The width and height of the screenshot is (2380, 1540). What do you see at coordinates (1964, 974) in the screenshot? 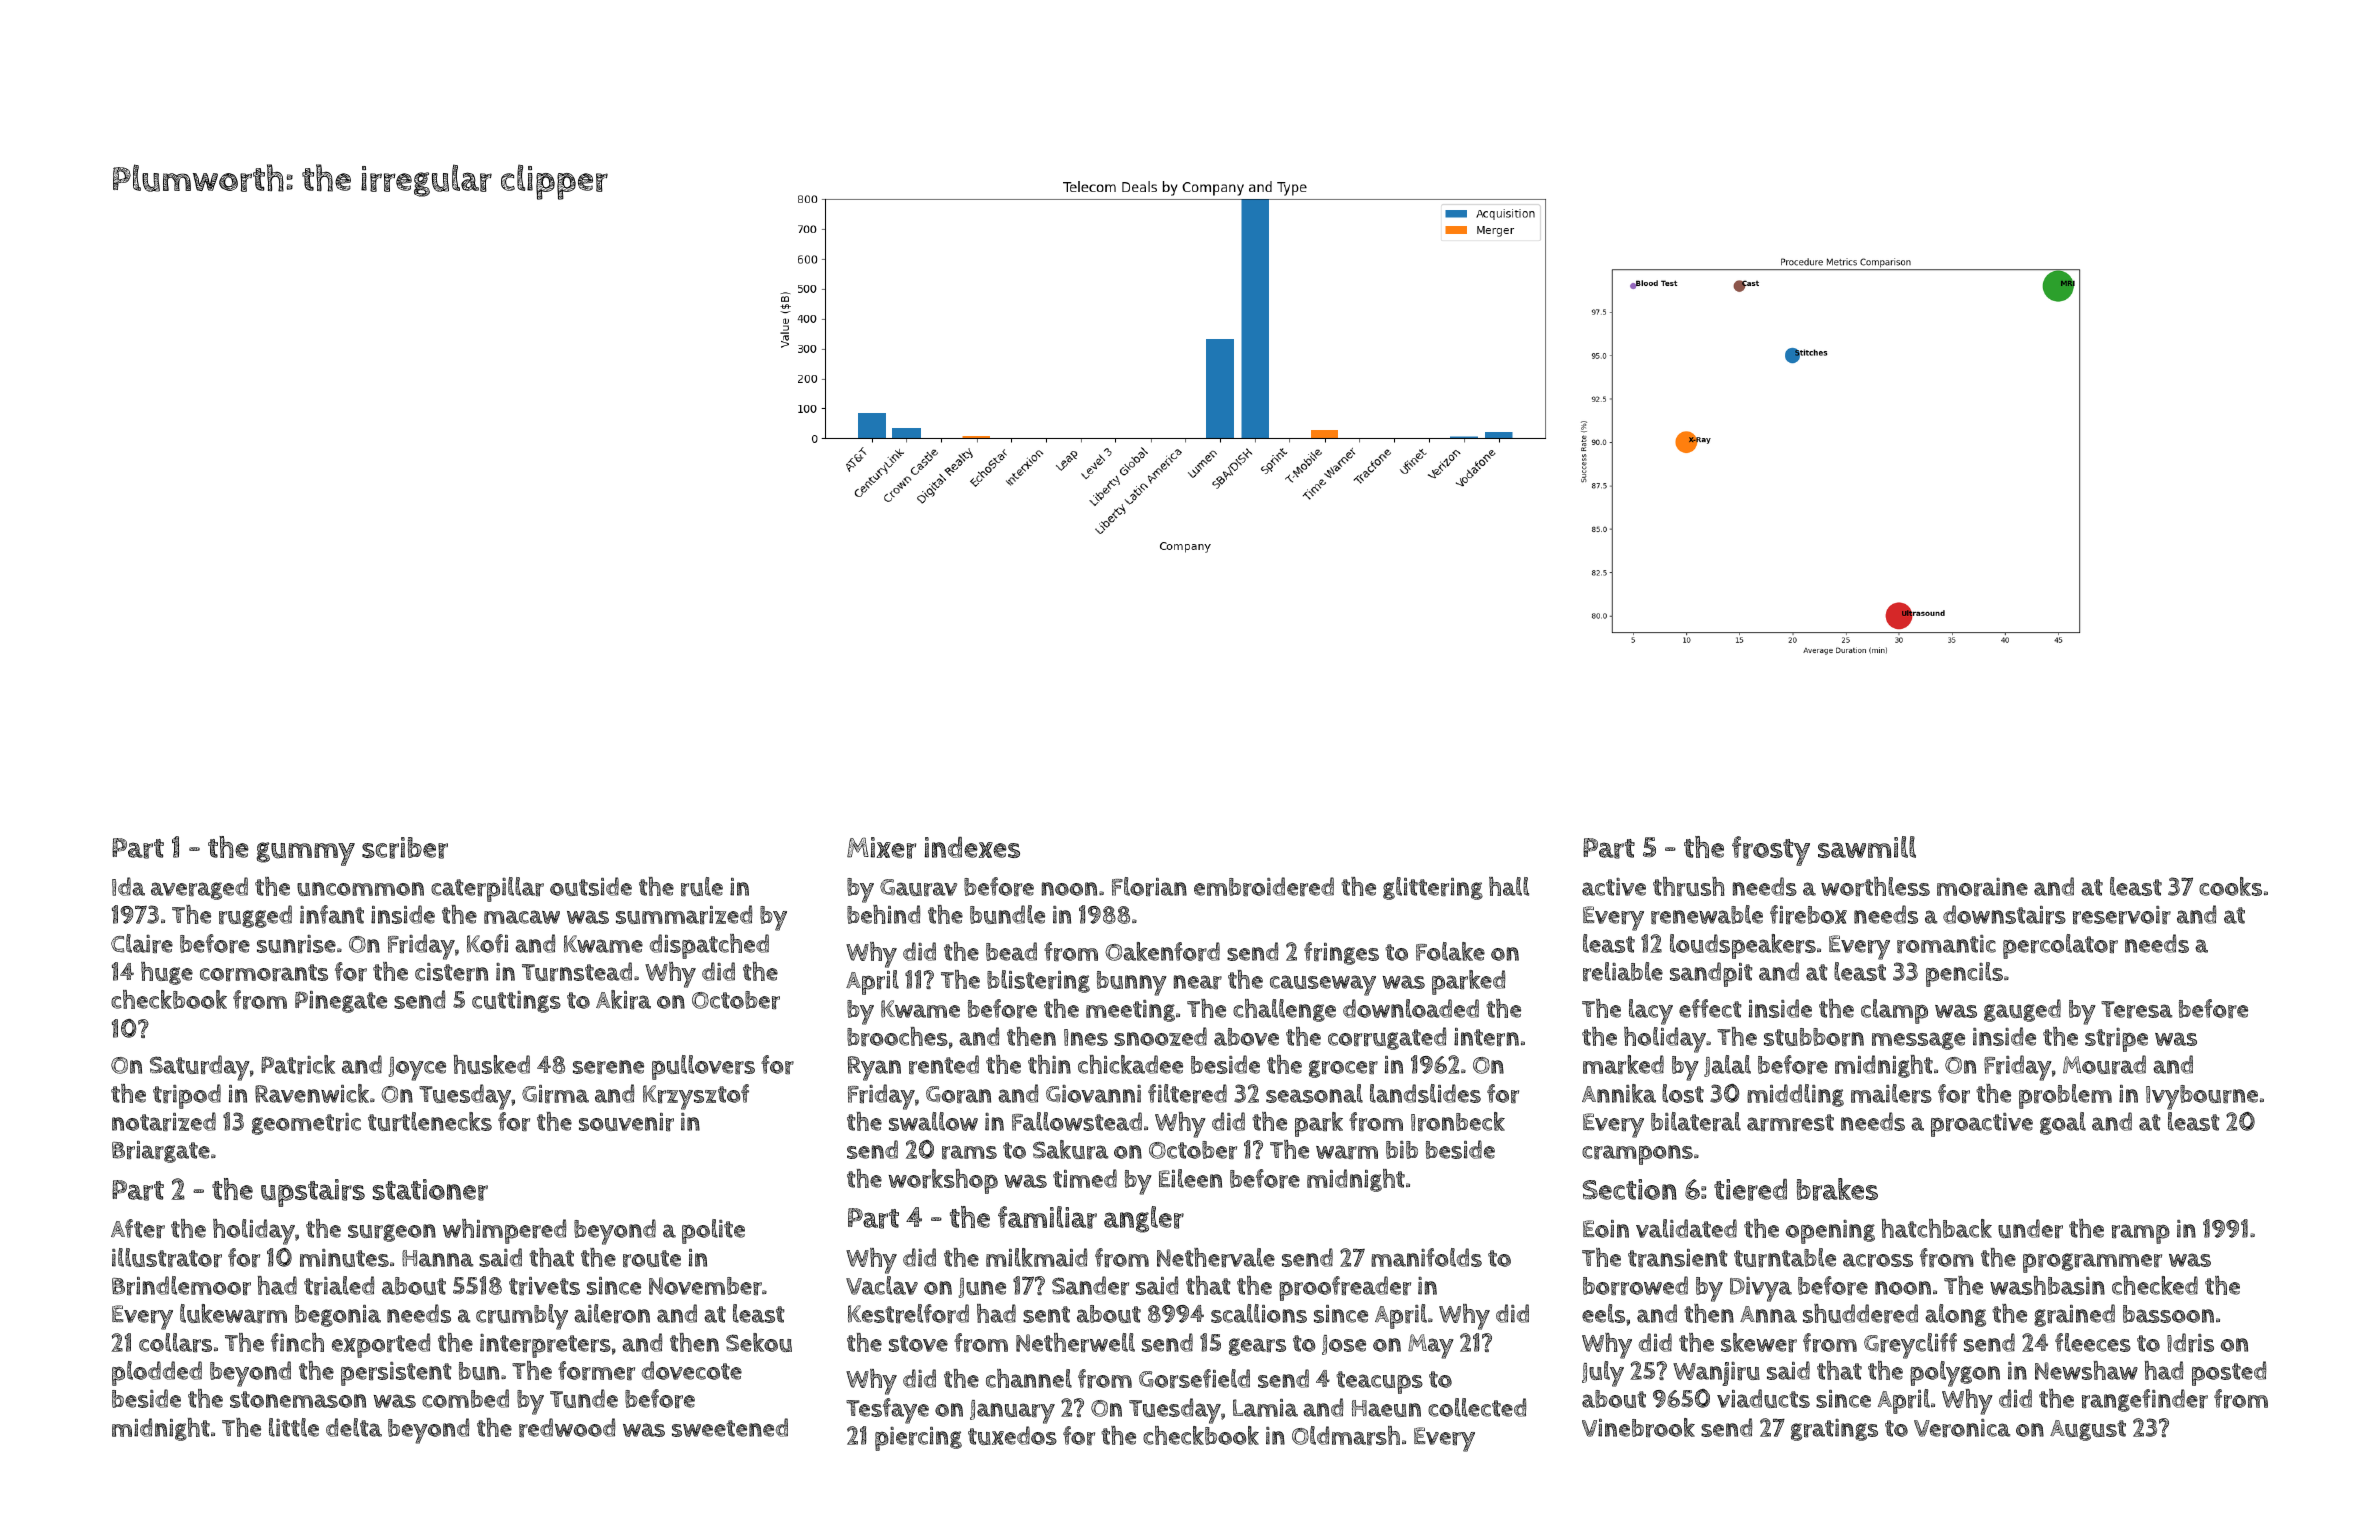
I see `pencils` at bounding box center [1964, 974].
